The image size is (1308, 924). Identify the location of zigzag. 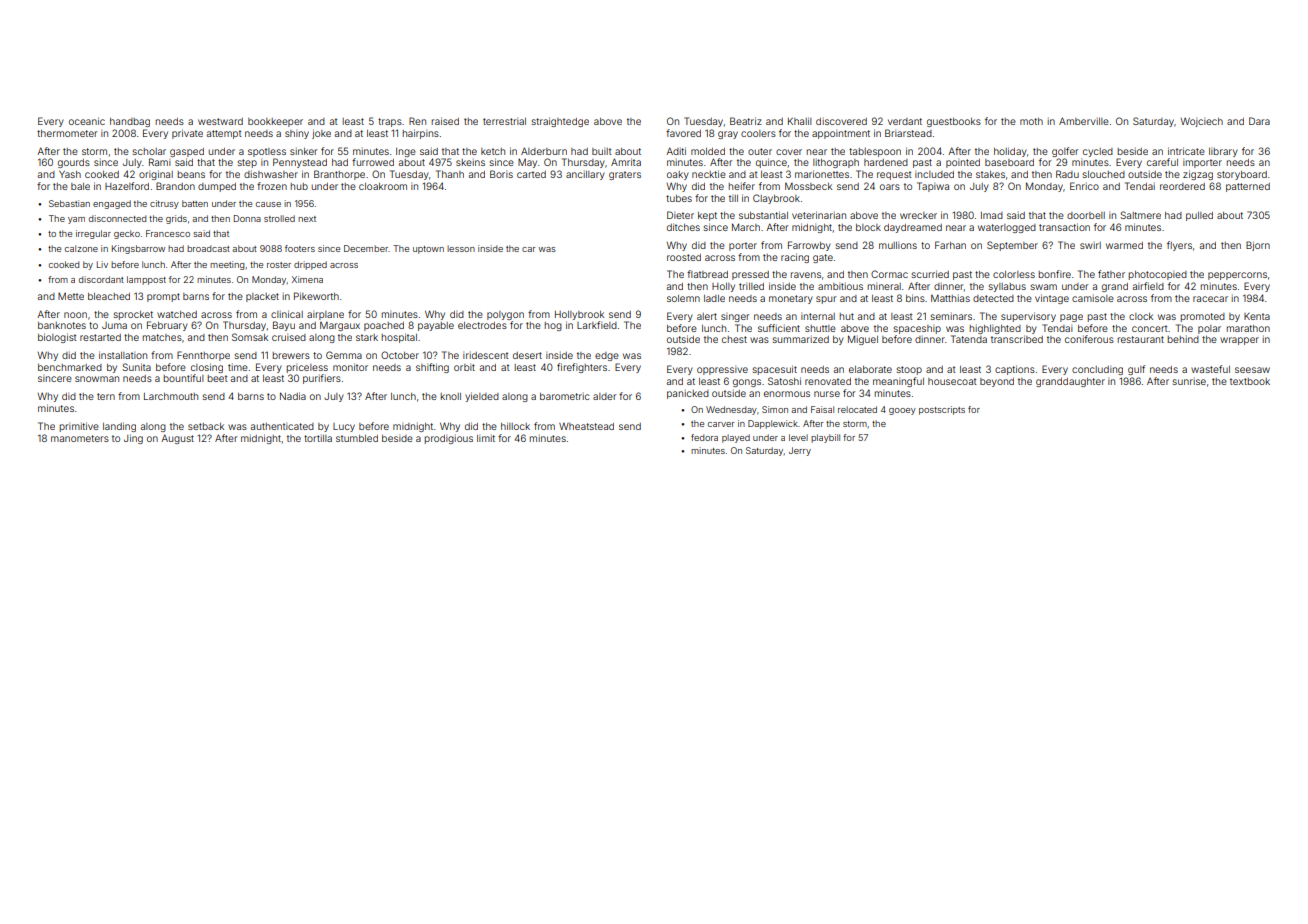
(1198, 175).
